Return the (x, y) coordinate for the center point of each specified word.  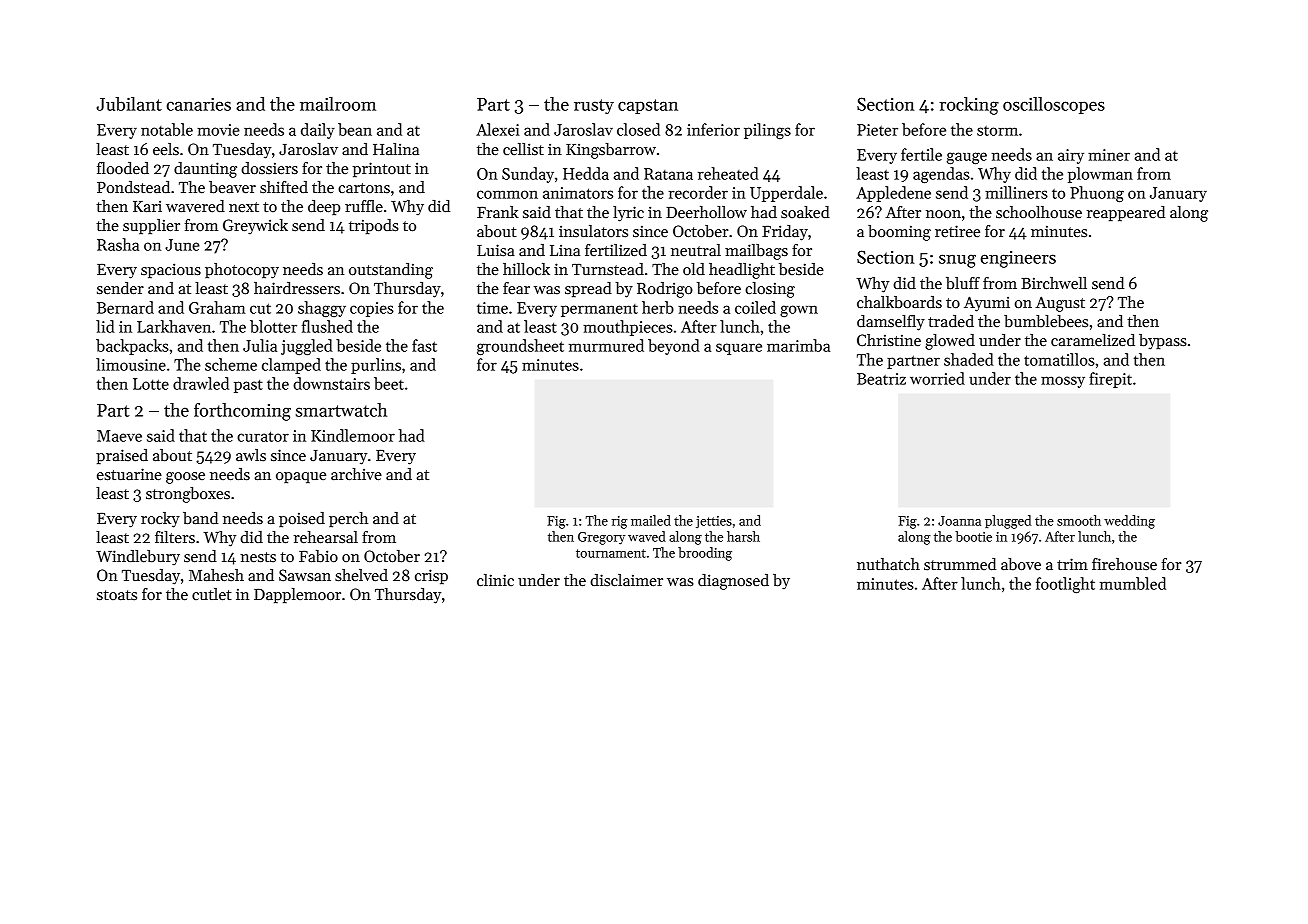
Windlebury (138, 558)
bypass (1163, 342)
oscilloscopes (1054, 105)
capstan (648, 106)
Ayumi (987, 304)
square (739, 349)
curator (263, 436)
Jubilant (129, 104)
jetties (714, 522)
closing (770, 290)
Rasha (118, 244)
